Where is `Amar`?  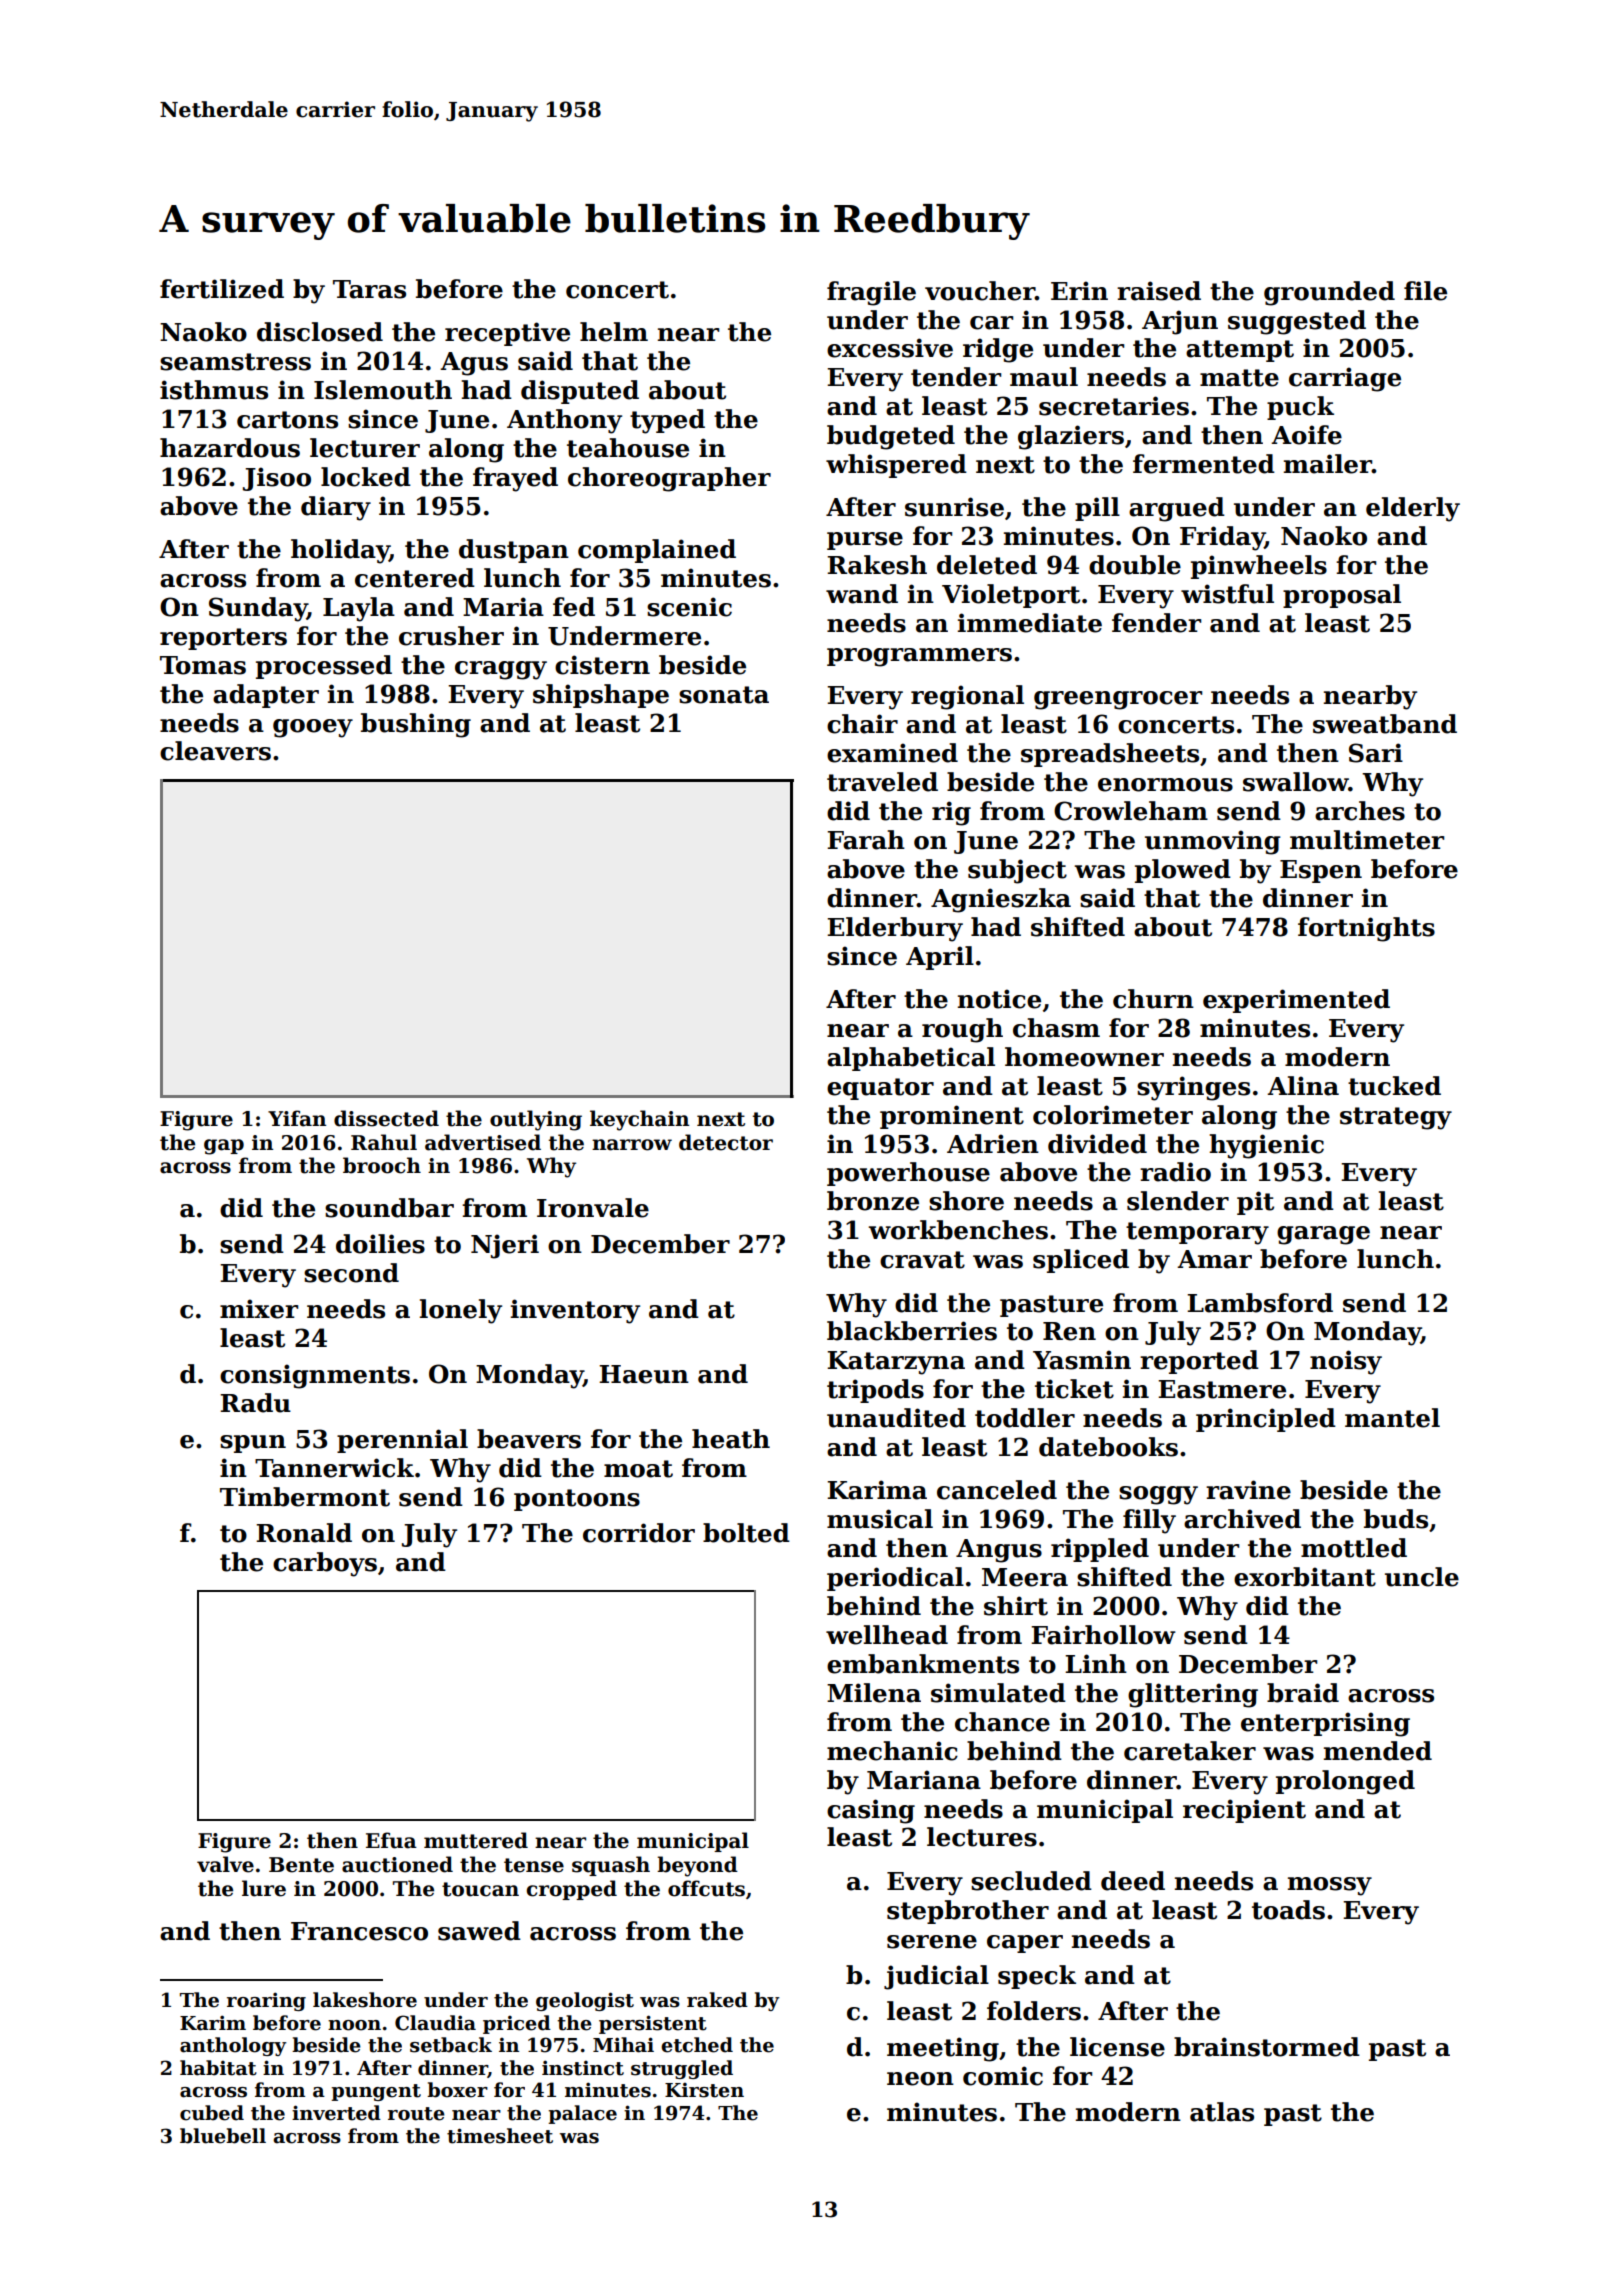 Amar is located at coordinates (1214, 1259).
